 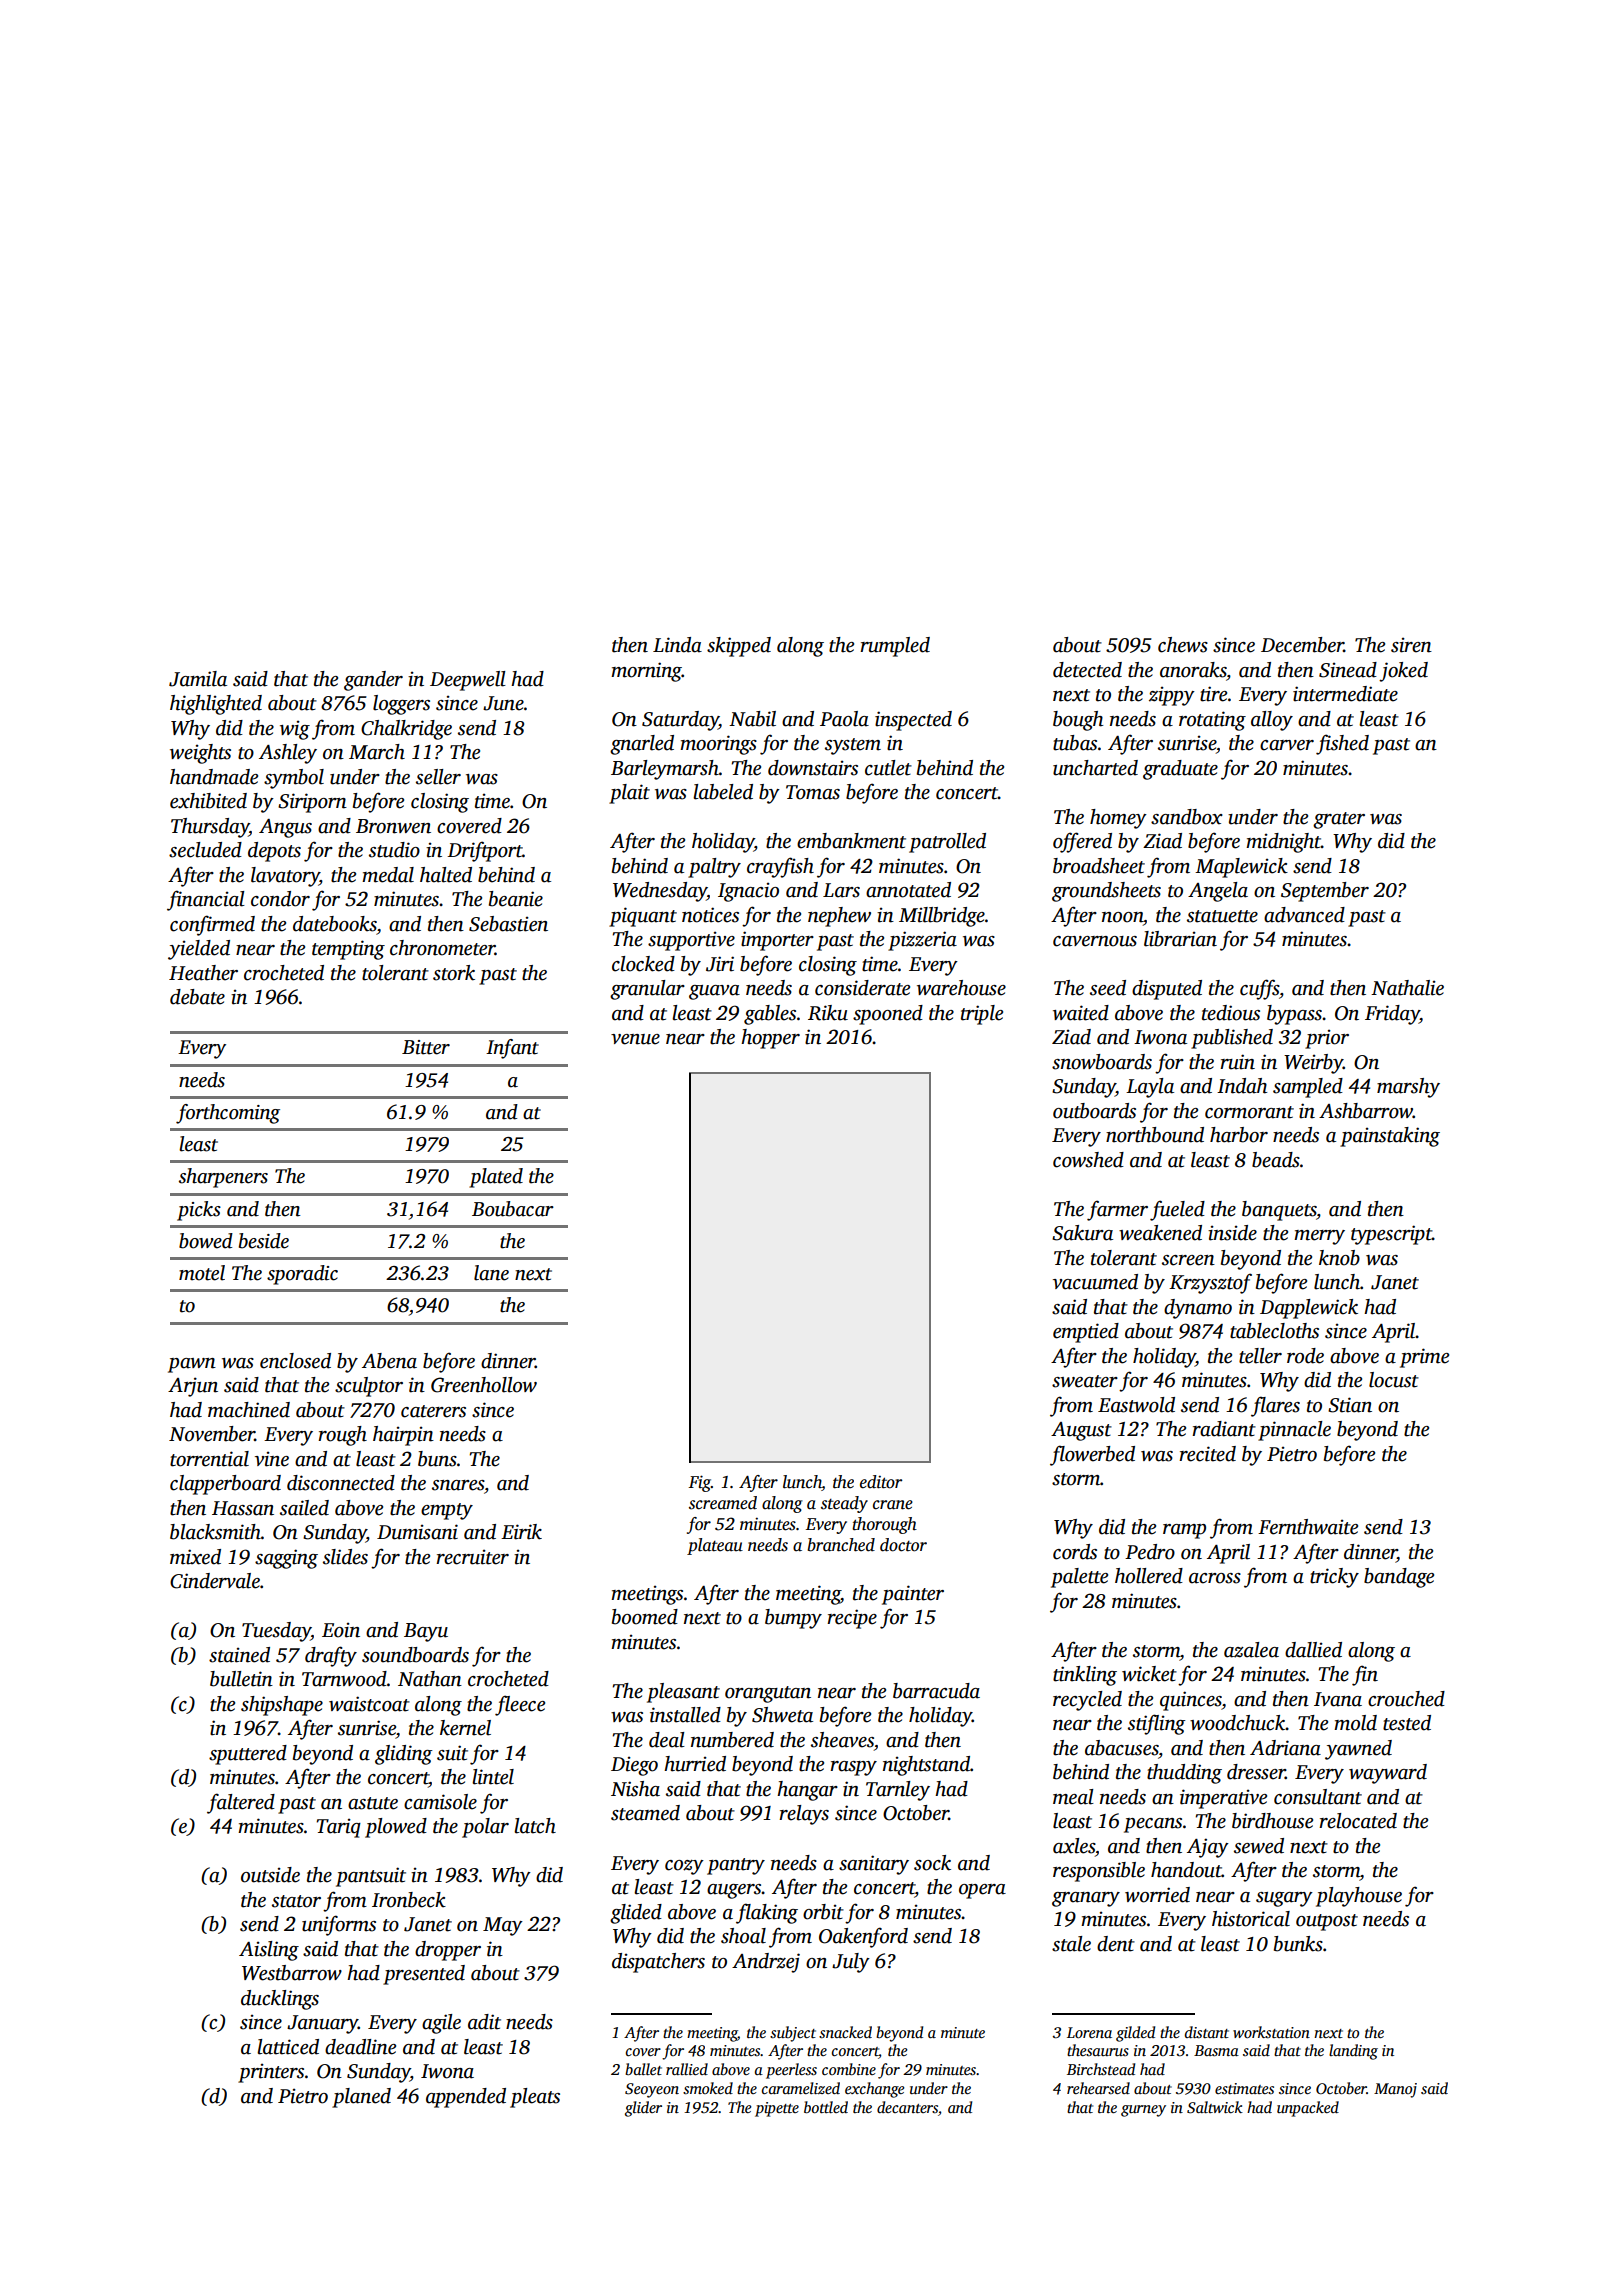 What do you see at coordinates (823, 1912) in the page?
I see `orbit` at bounding box center [823, 1912].
